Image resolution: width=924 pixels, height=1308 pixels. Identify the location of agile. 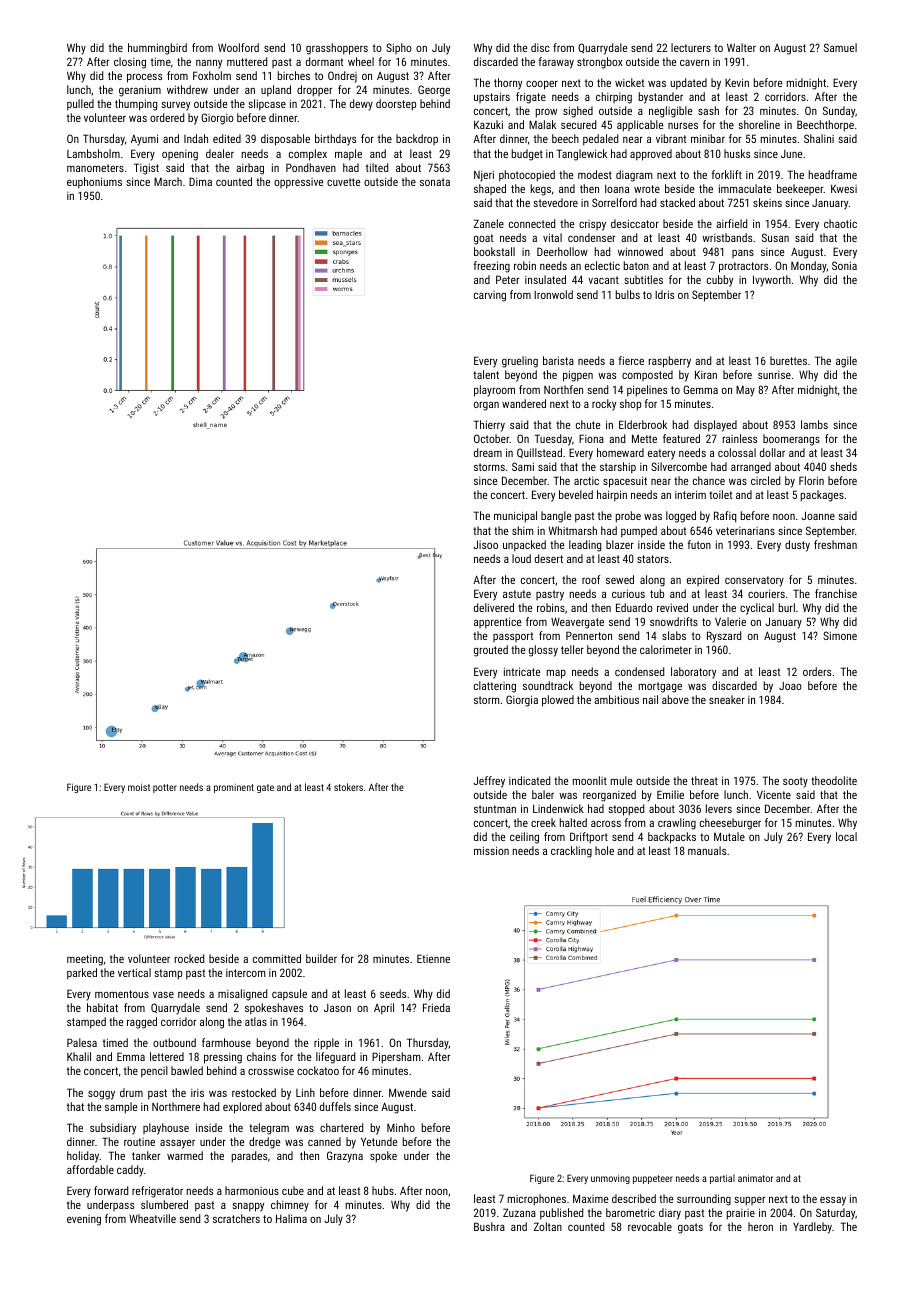
(846, 362).
